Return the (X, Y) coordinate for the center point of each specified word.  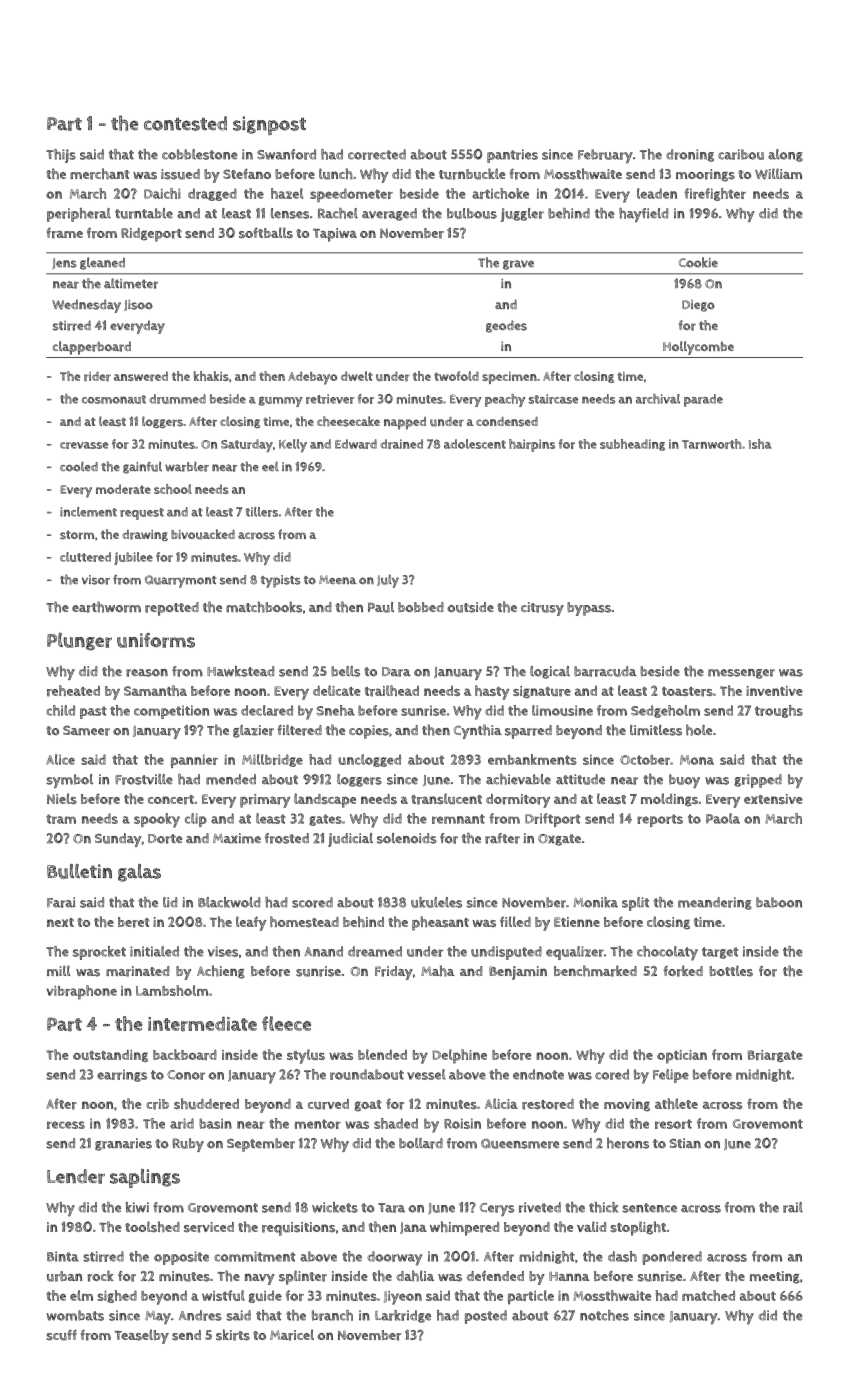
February (605, 156)
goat (368, 1105)
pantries (512, 156)
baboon (779, 902)
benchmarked (595, 971)
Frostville (144, 779)
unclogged (369, 760)
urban (64, 1276)
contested (185, 123)
